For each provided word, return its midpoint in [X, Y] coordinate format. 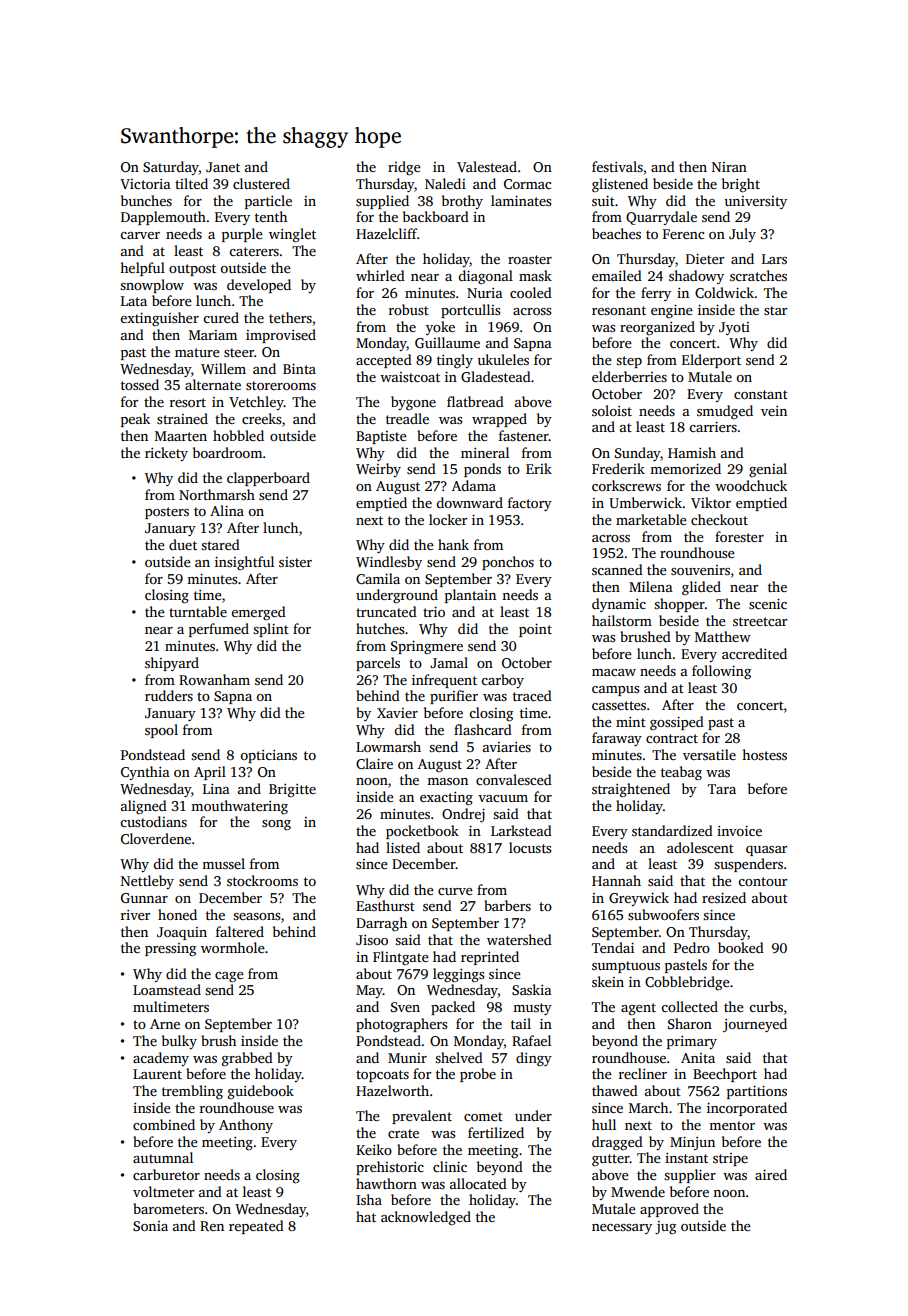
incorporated [747, 1109]
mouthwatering [239, 807]
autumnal [163, 1157]
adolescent [700, 847]
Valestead [487, 166]
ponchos [508, 563]
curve [455, 891]
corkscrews [626, 485]
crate [403, 1133]
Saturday [171, 168]
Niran [729, 167]
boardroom [227, 452]
